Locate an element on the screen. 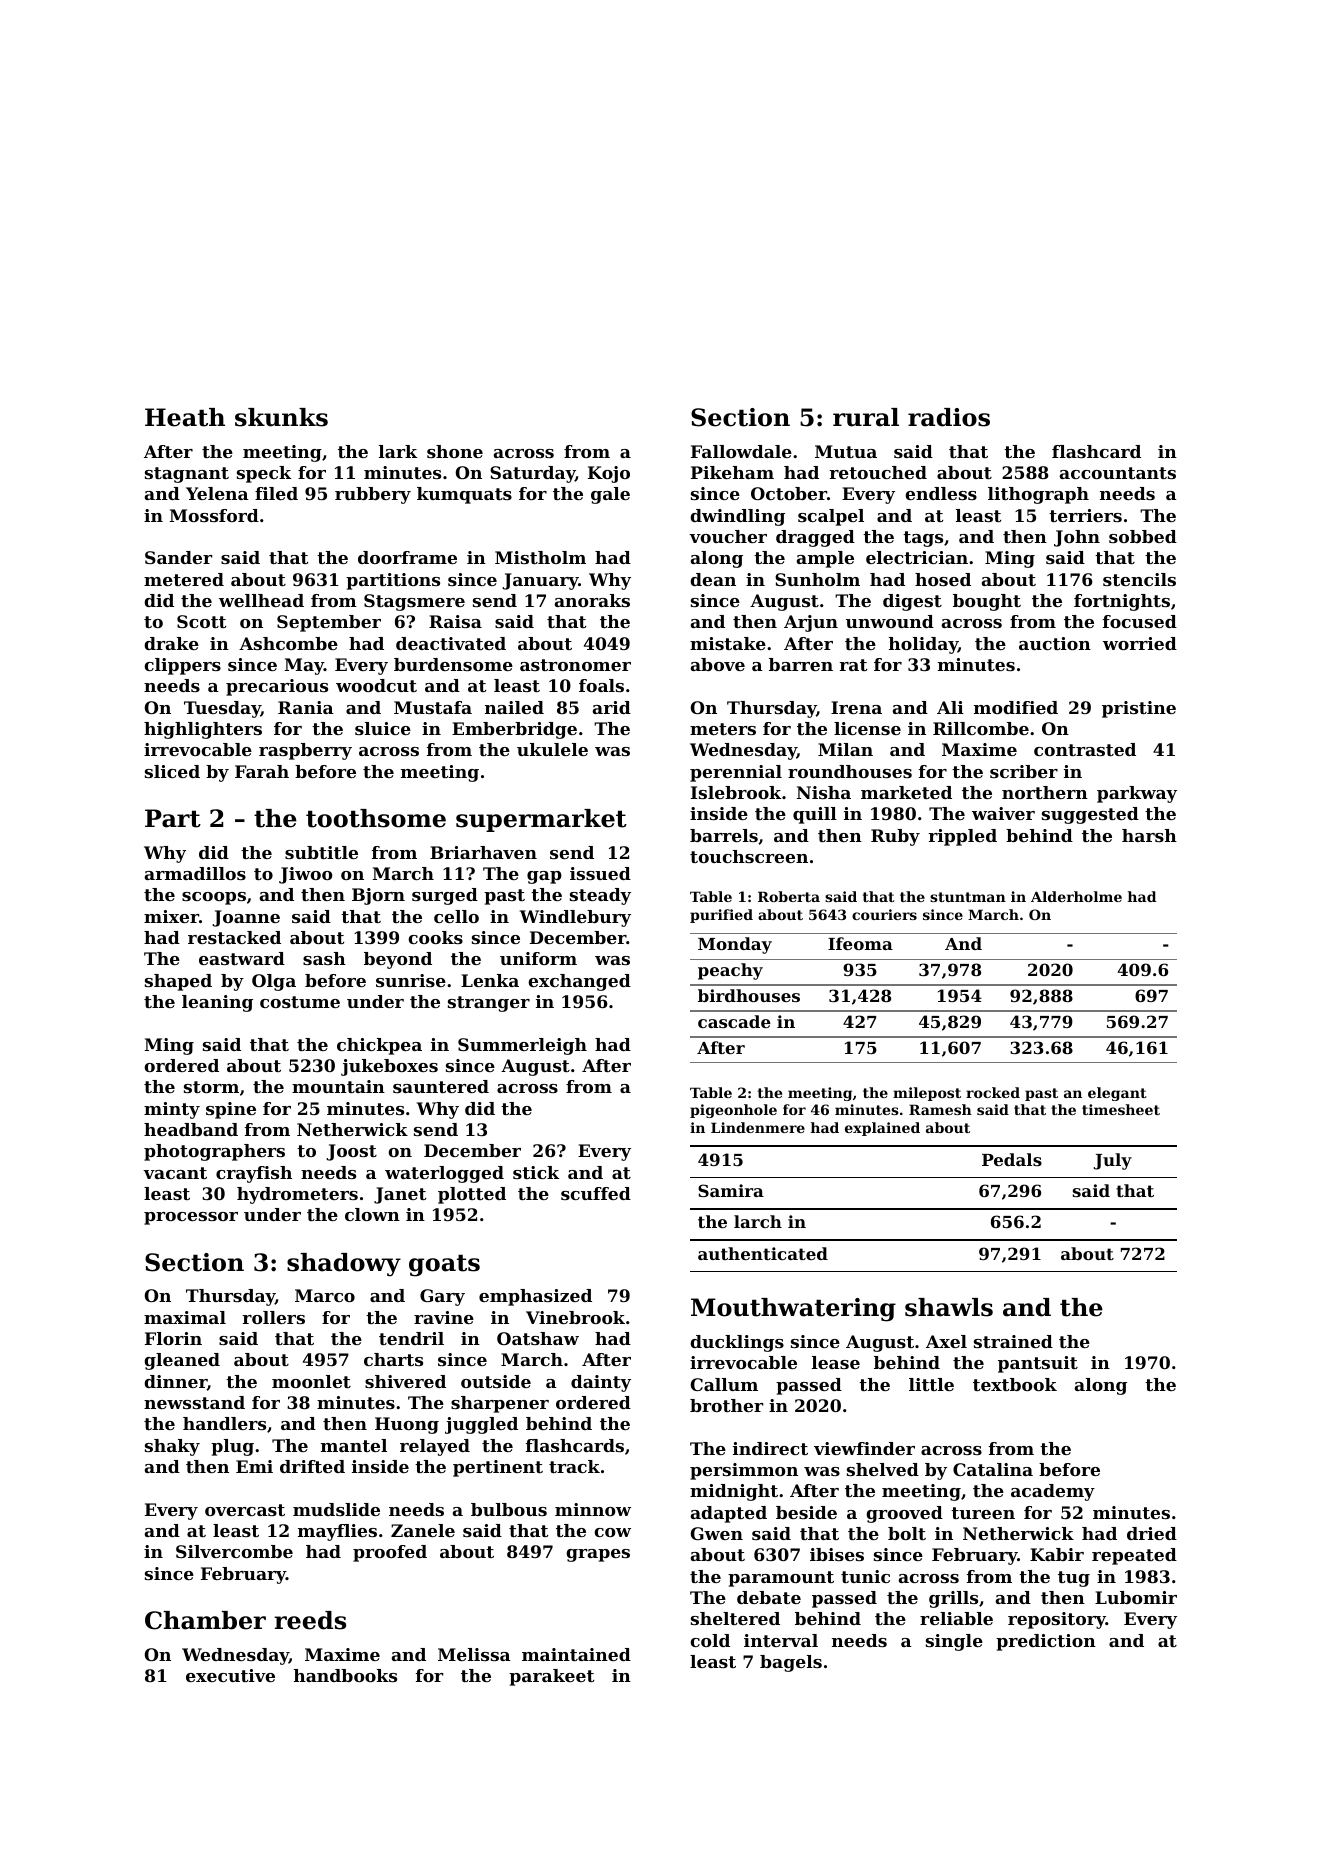 This screenshot has width=1321, height=1868. skunks is located at coordinates (281, 417).
